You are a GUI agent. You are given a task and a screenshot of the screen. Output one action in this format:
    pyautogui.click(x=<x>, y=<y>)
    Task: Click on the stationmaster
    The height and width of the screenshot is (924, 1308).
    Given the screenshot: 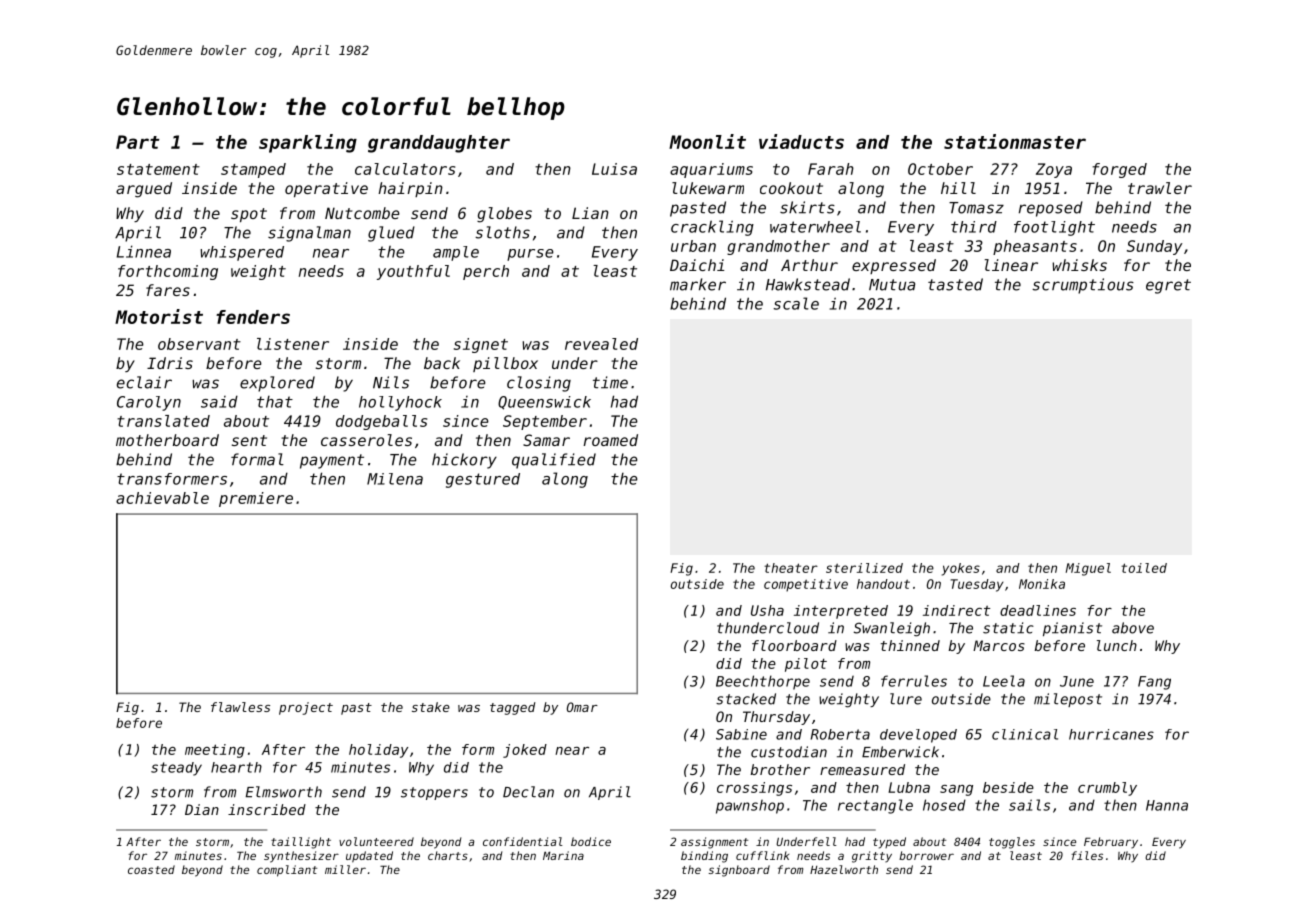 What is the action you would take?
    pyautogui.click(x=1015, y=141)
